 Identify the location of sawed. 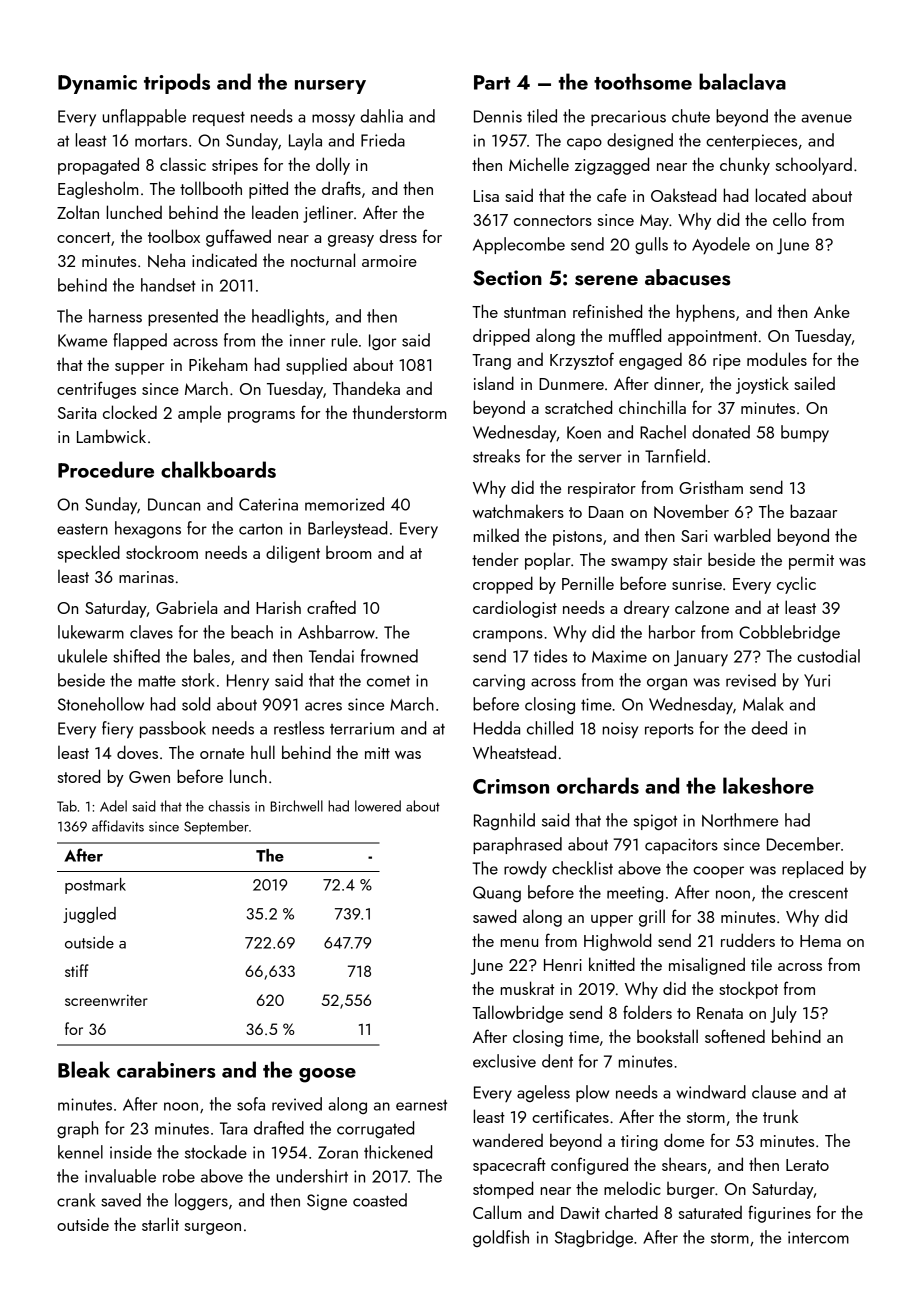
(494, 916).
